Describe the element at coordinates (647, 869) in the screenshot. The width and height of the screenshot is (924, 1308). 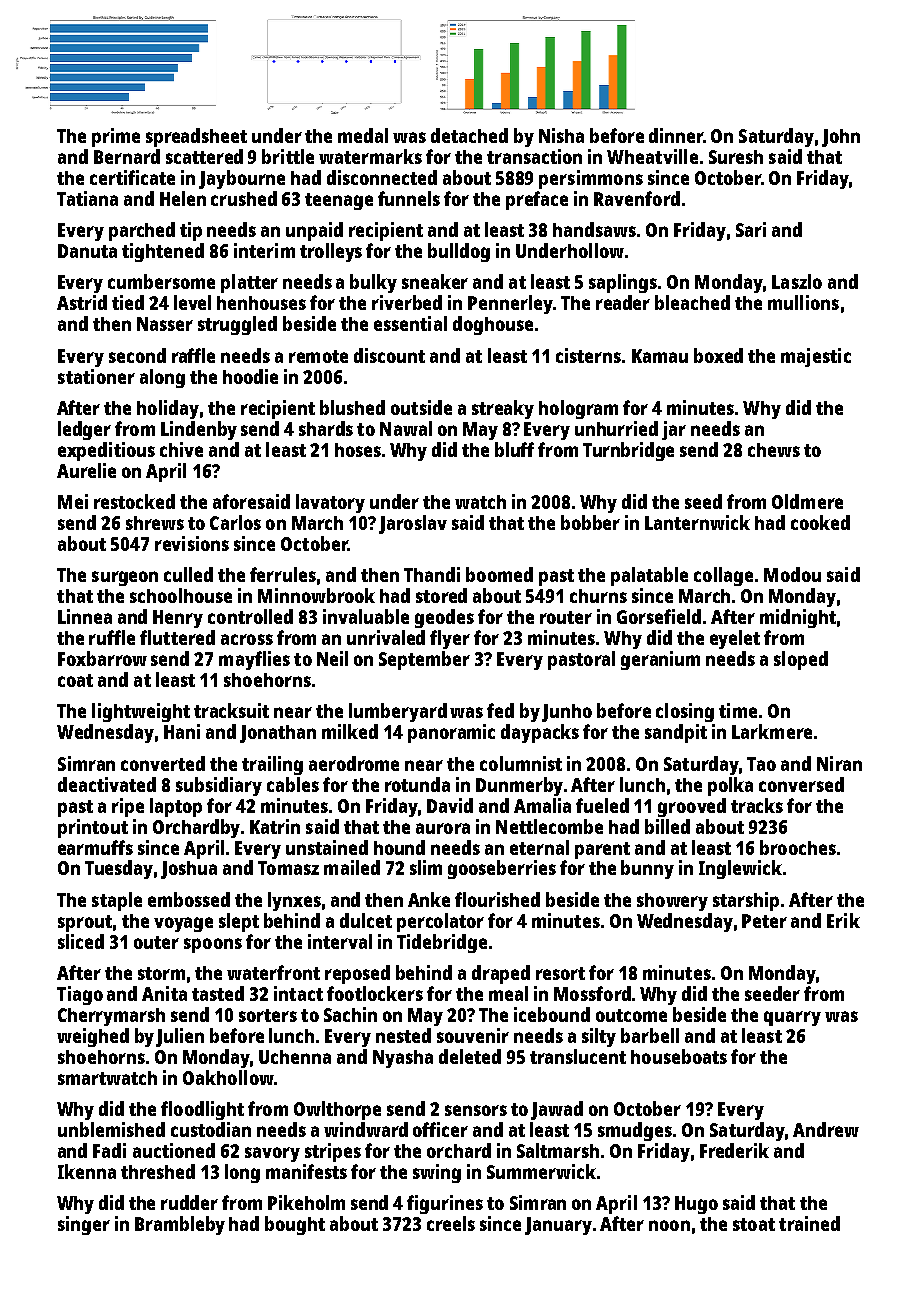
I see `bunny` at that location.
